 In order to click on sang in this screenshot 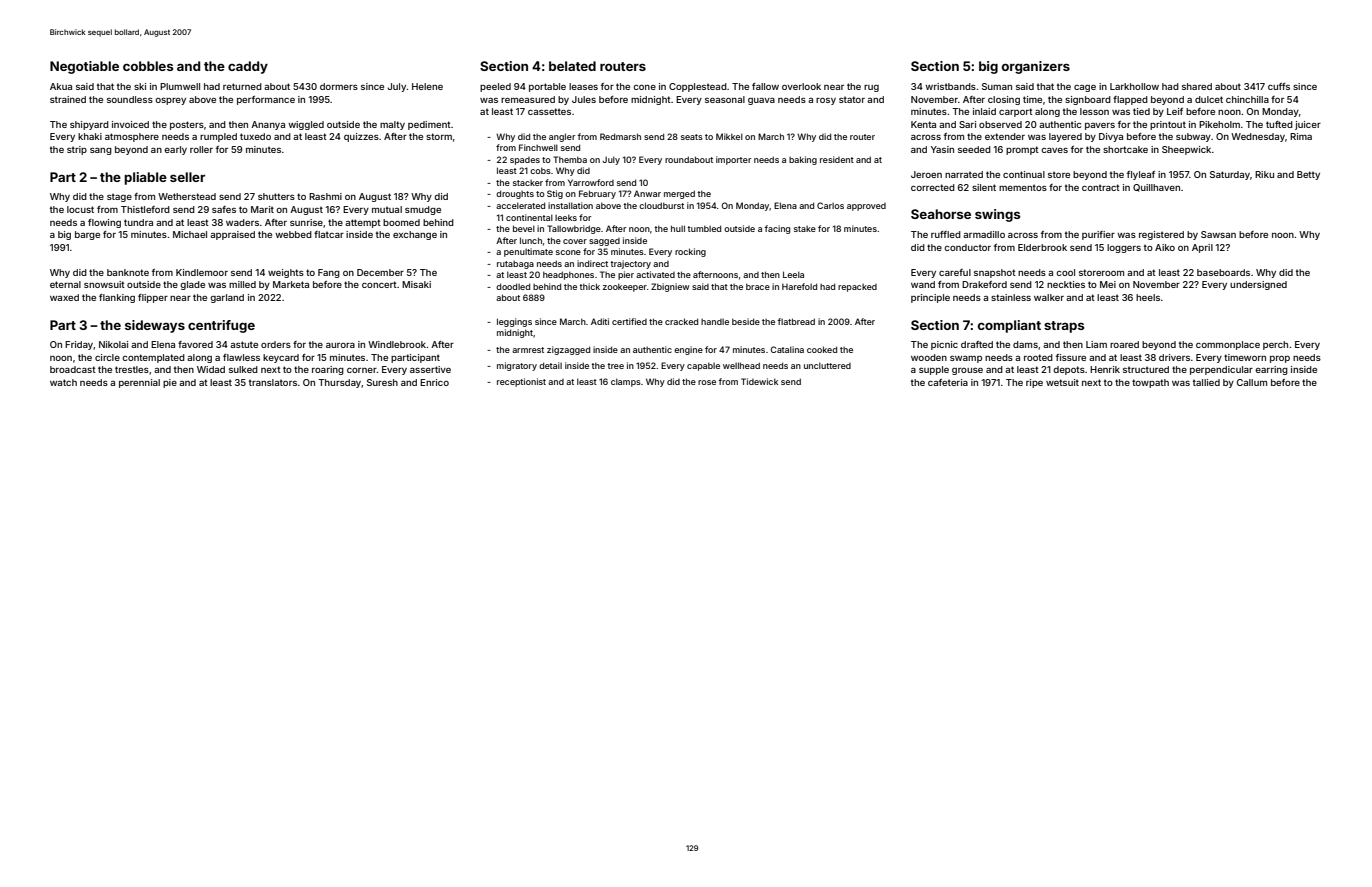, I will do `click(101, 151)`.
